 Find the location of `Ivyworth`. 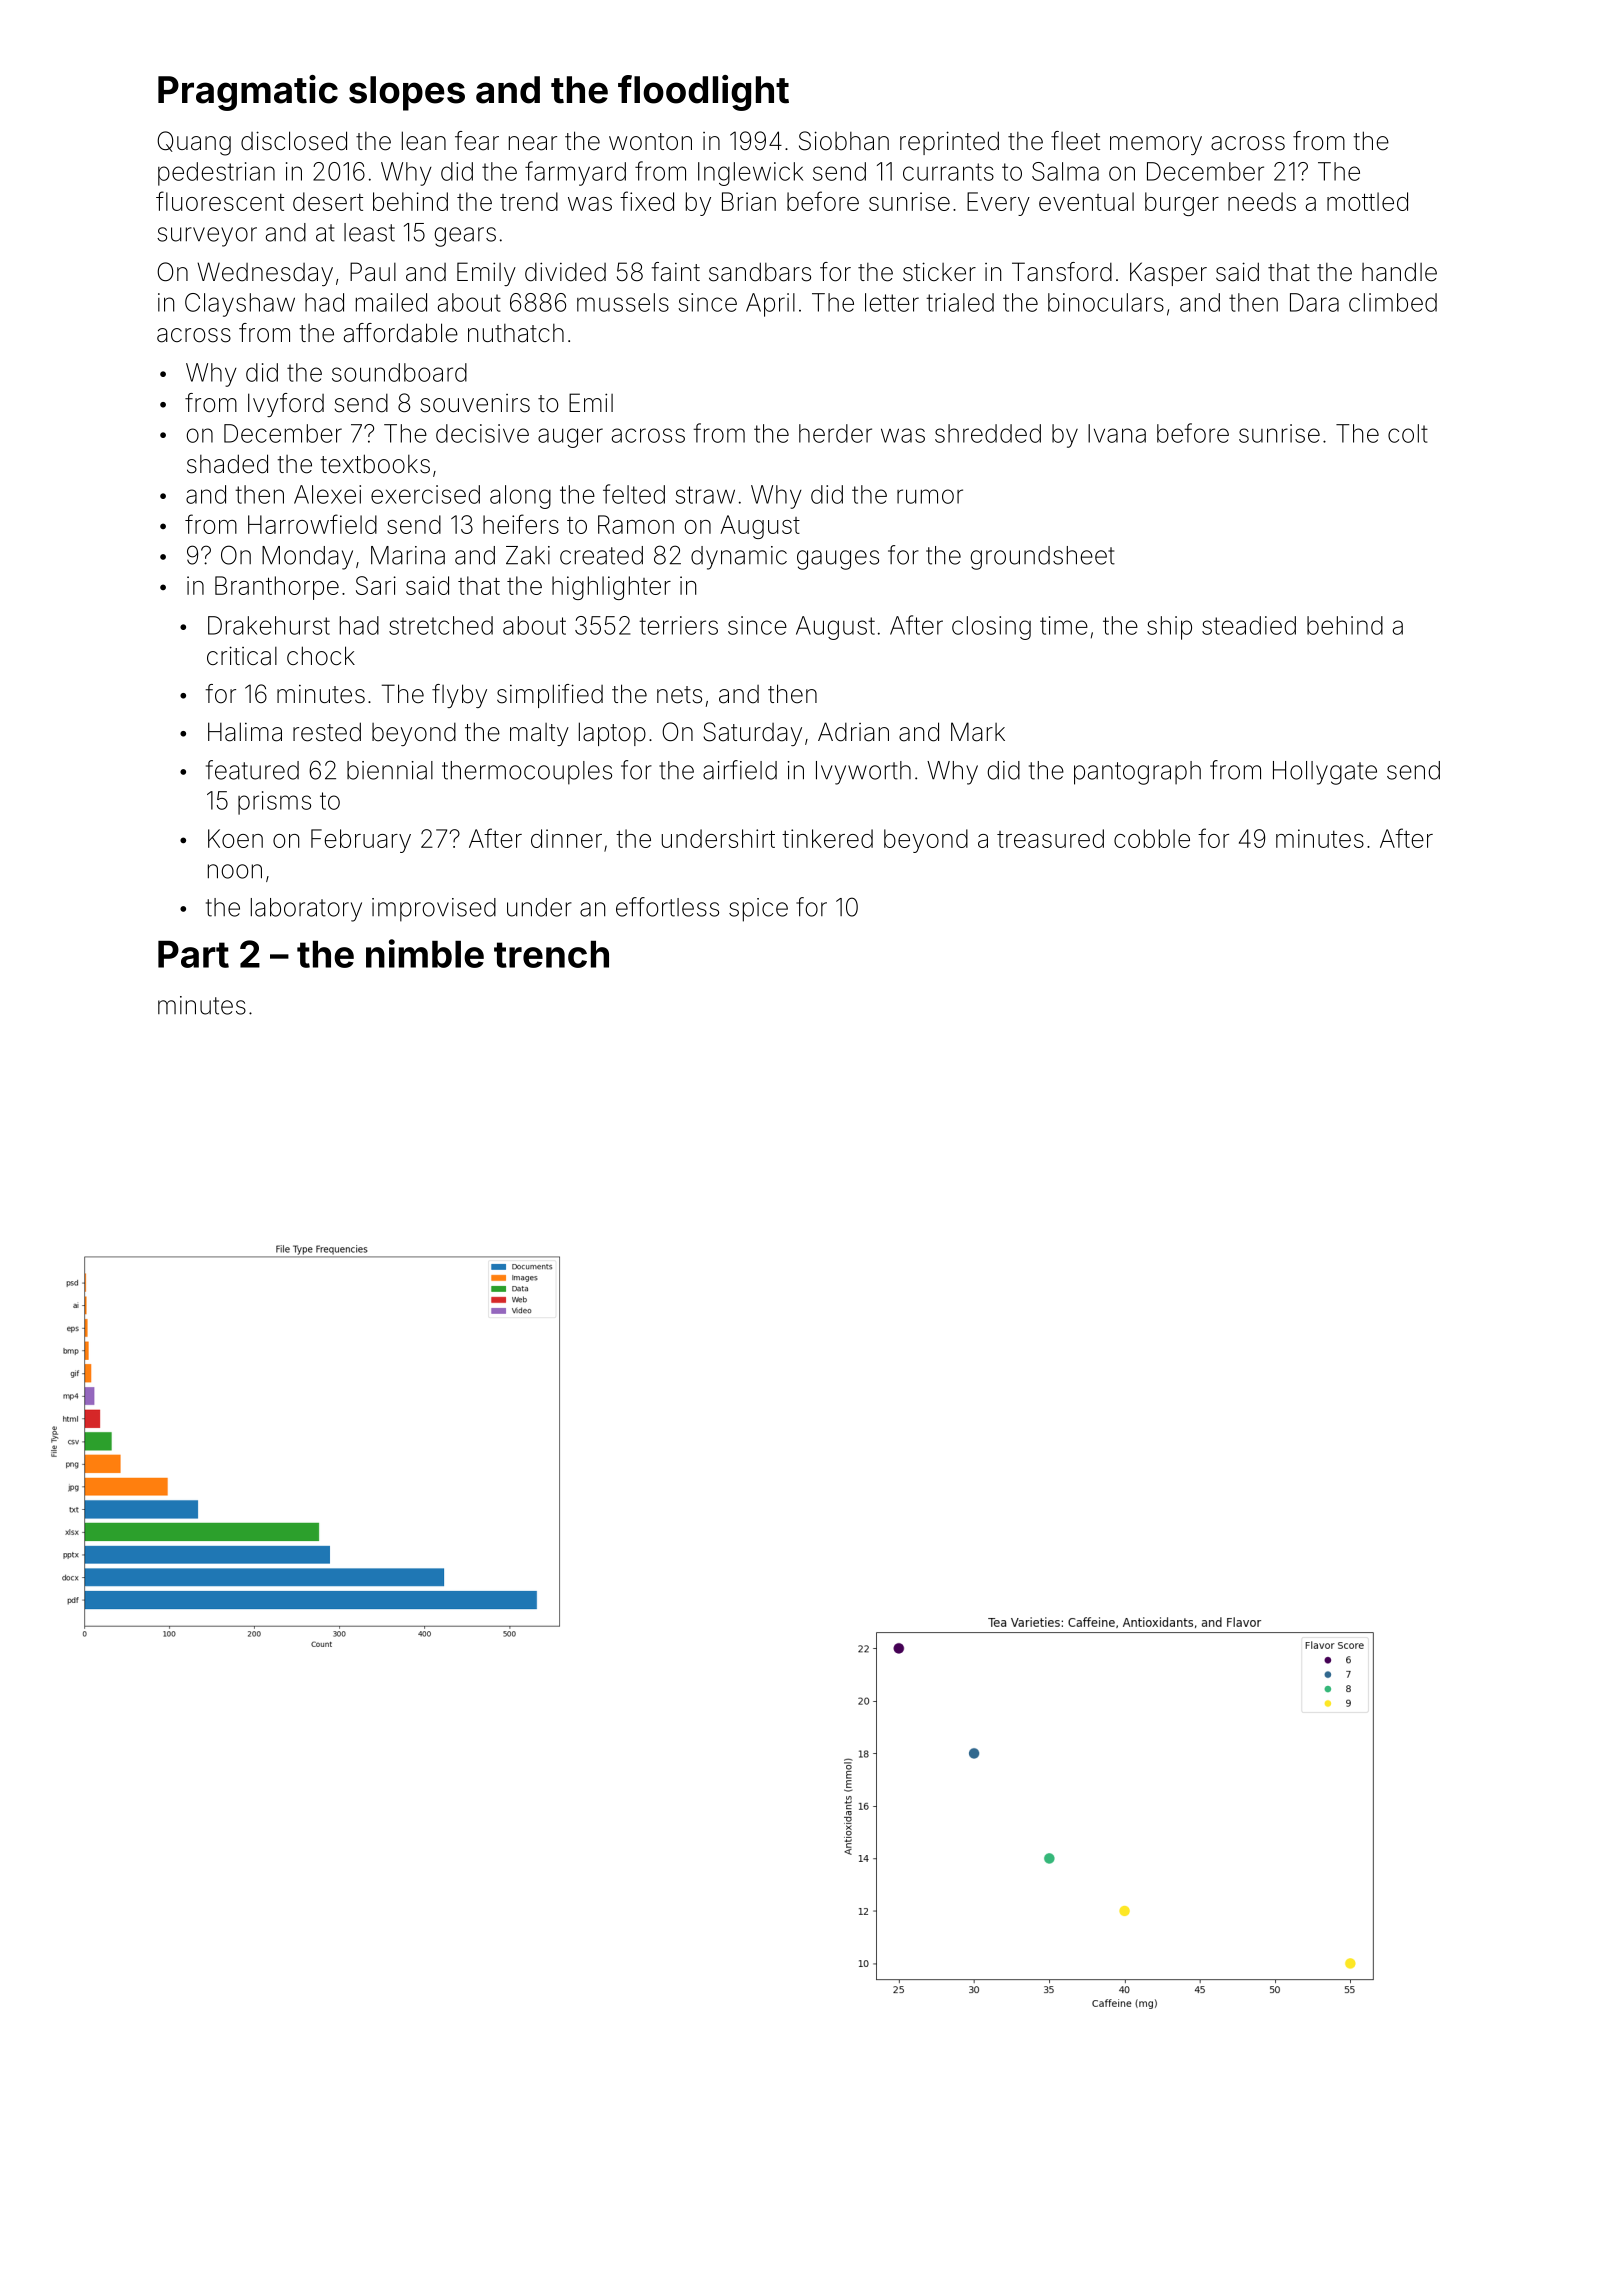

Ivyworth is located at coordinates (863, 773).
